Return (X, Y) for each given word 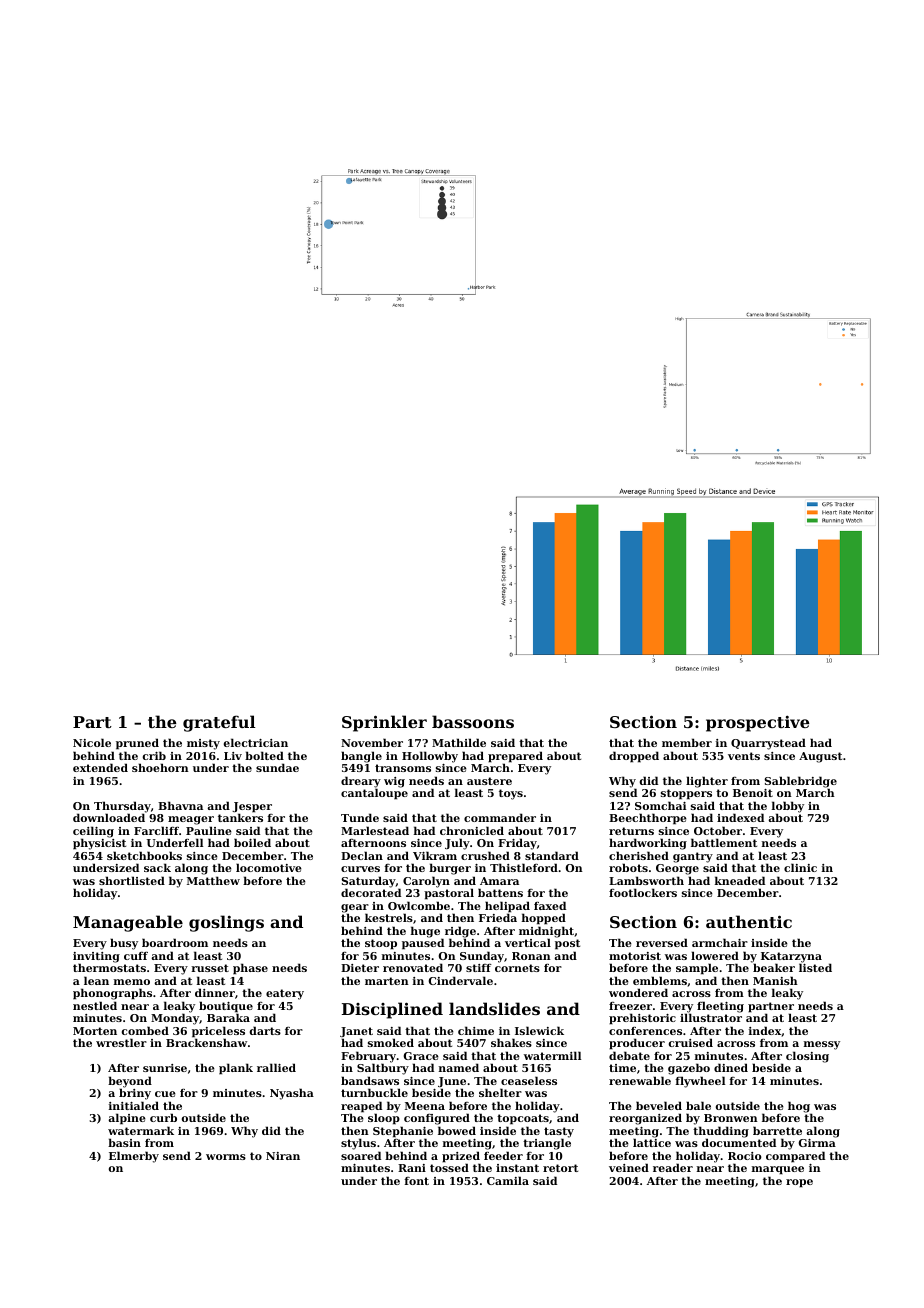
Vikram (435, 855)
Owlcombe (419, 905)
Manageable (128, 923)
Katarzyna (791, 957)
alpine (127, 1119)
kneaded (740, 880)
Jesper (252, 807)
